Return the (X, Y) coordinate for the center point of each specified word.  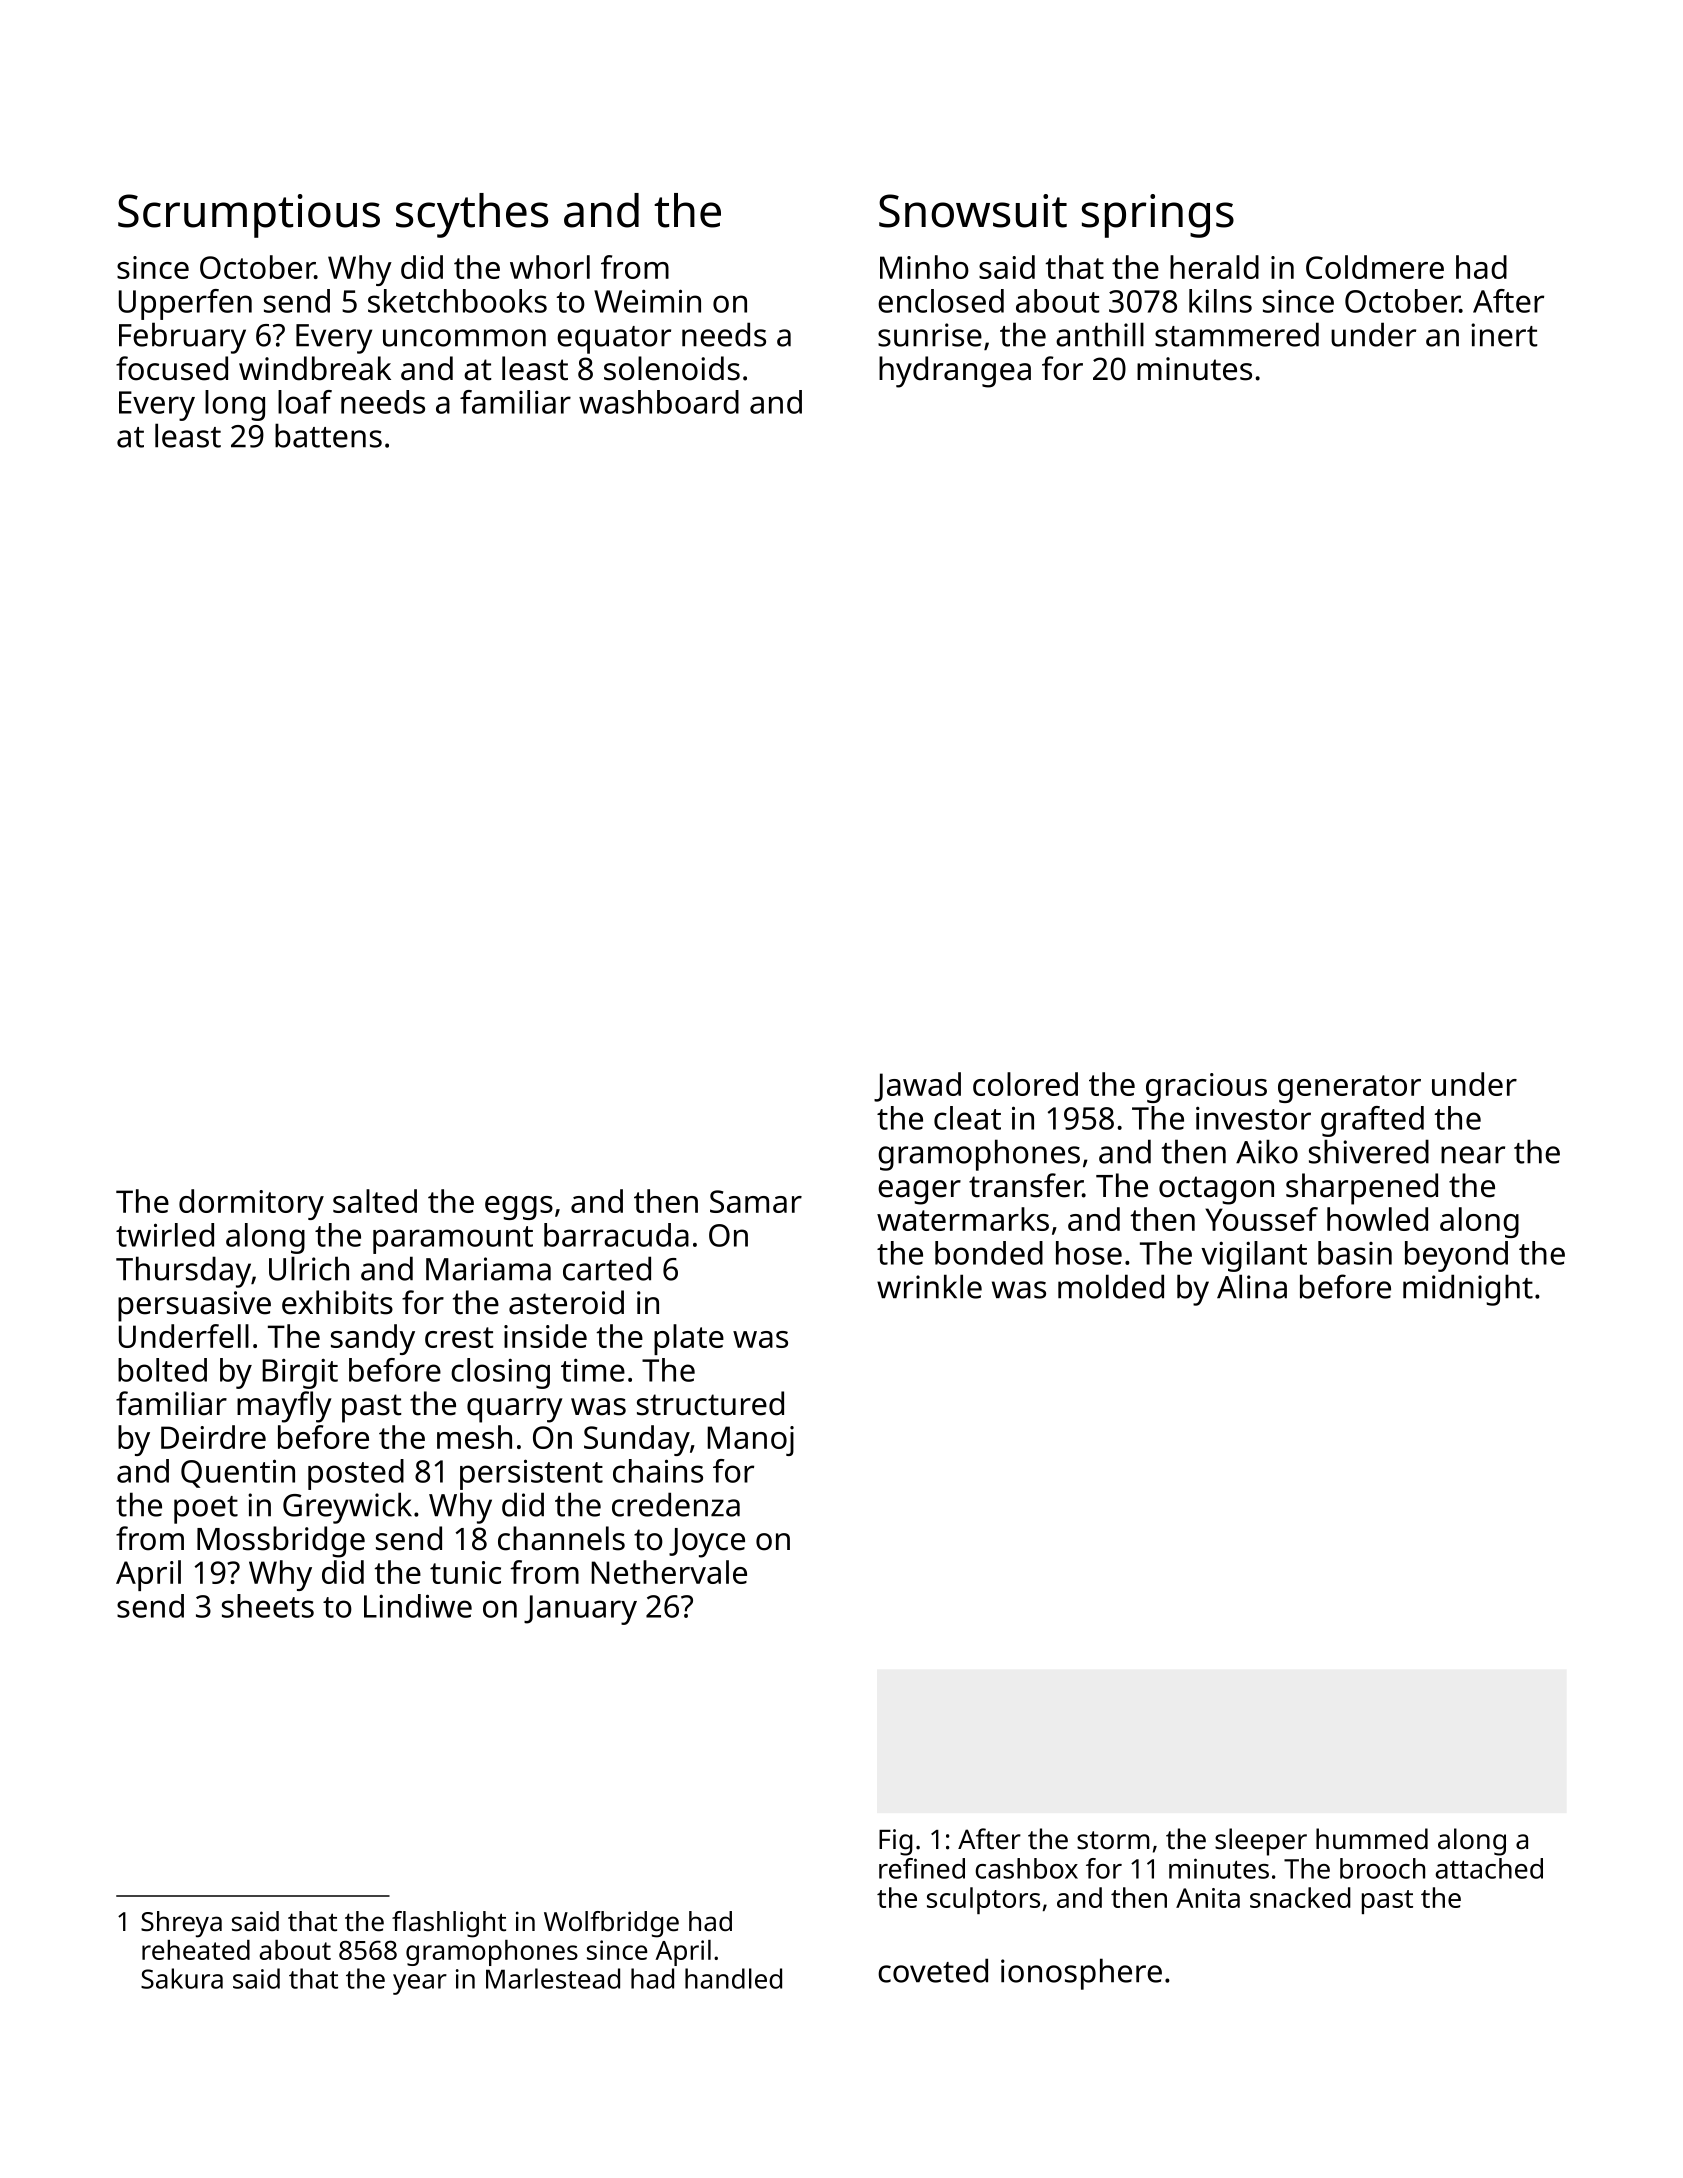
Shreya (181, 1924)
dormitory (251, 1204)
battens (328, 435)
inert (1504, 335)
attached (1489, 1868)
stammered (1237, 334)
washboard (659, 402)
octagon (1216, 1190)
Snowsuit (973, 211)
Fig (896, 1842)
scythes (472, 215)
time (593, 1370)
